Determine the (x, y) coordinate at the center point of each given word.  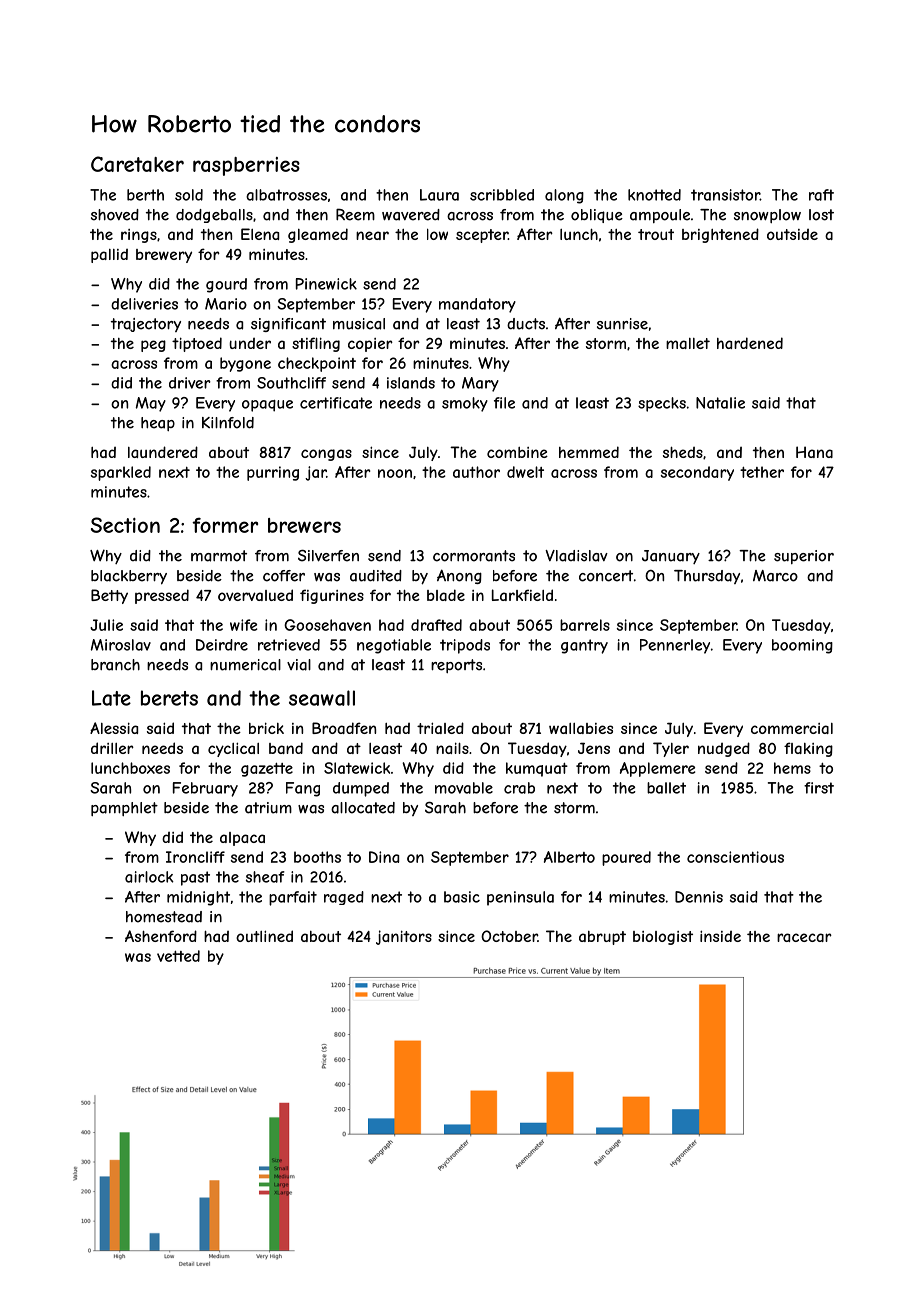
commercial (792, 728)
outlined (264, 936)
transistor (725, 195)
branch (115, 665)
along (564, 196)
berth (145, 195)
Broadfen (344, 728)
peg (153, 346)
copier (370, 345)
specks (662, 404)
